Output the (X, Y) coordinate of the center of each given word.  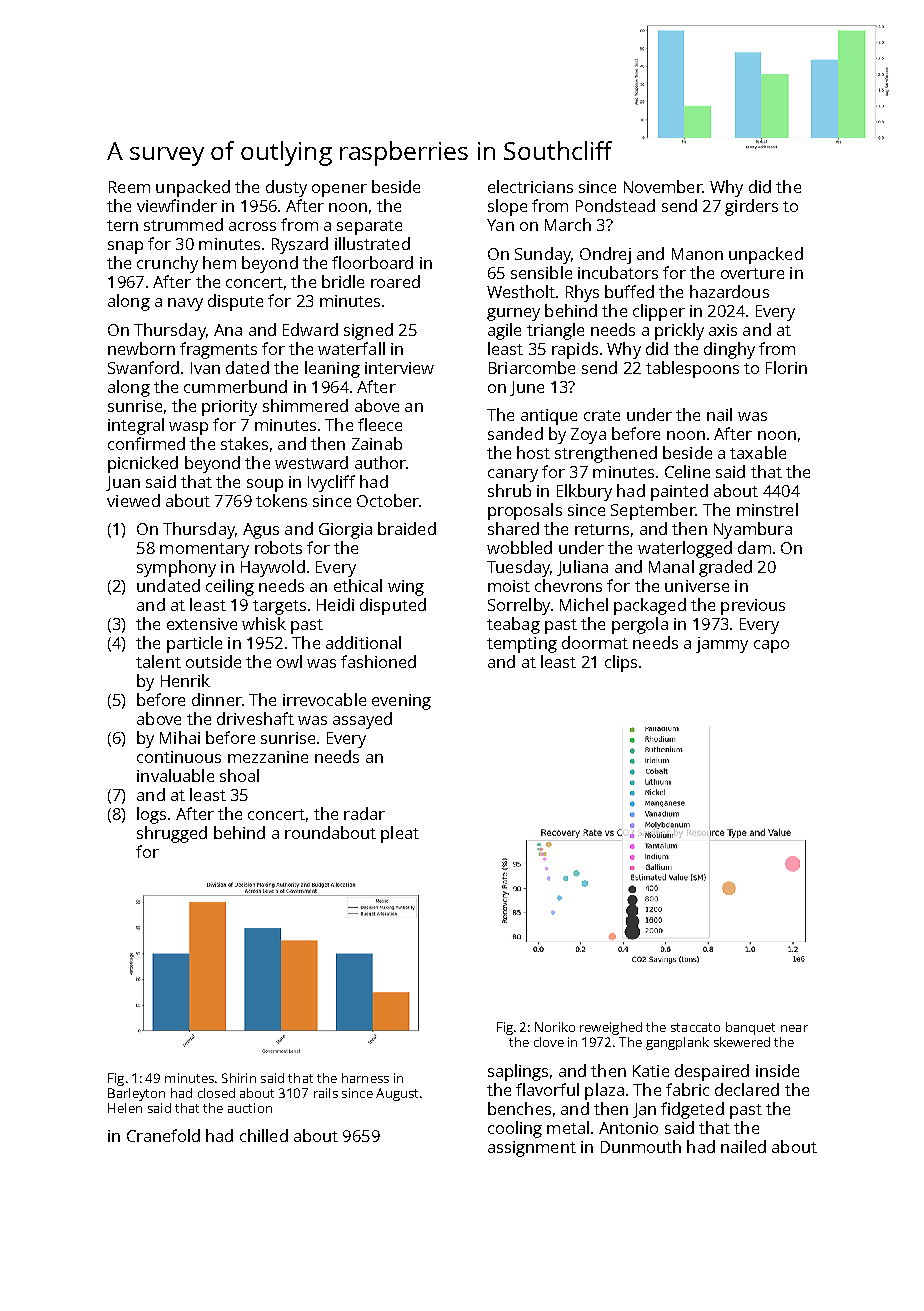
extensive (202, 624)
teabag (513, 625)
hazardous (729, 291)
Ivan (205, 368)
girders (751, 207)
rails (326, 1093)
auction (250, 1108)
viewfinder (177, 205)
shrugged (172, 834)
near (794, 1028)
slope (507, 207)
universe (697, 586)
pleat (400, 834)
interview (399, 368)
